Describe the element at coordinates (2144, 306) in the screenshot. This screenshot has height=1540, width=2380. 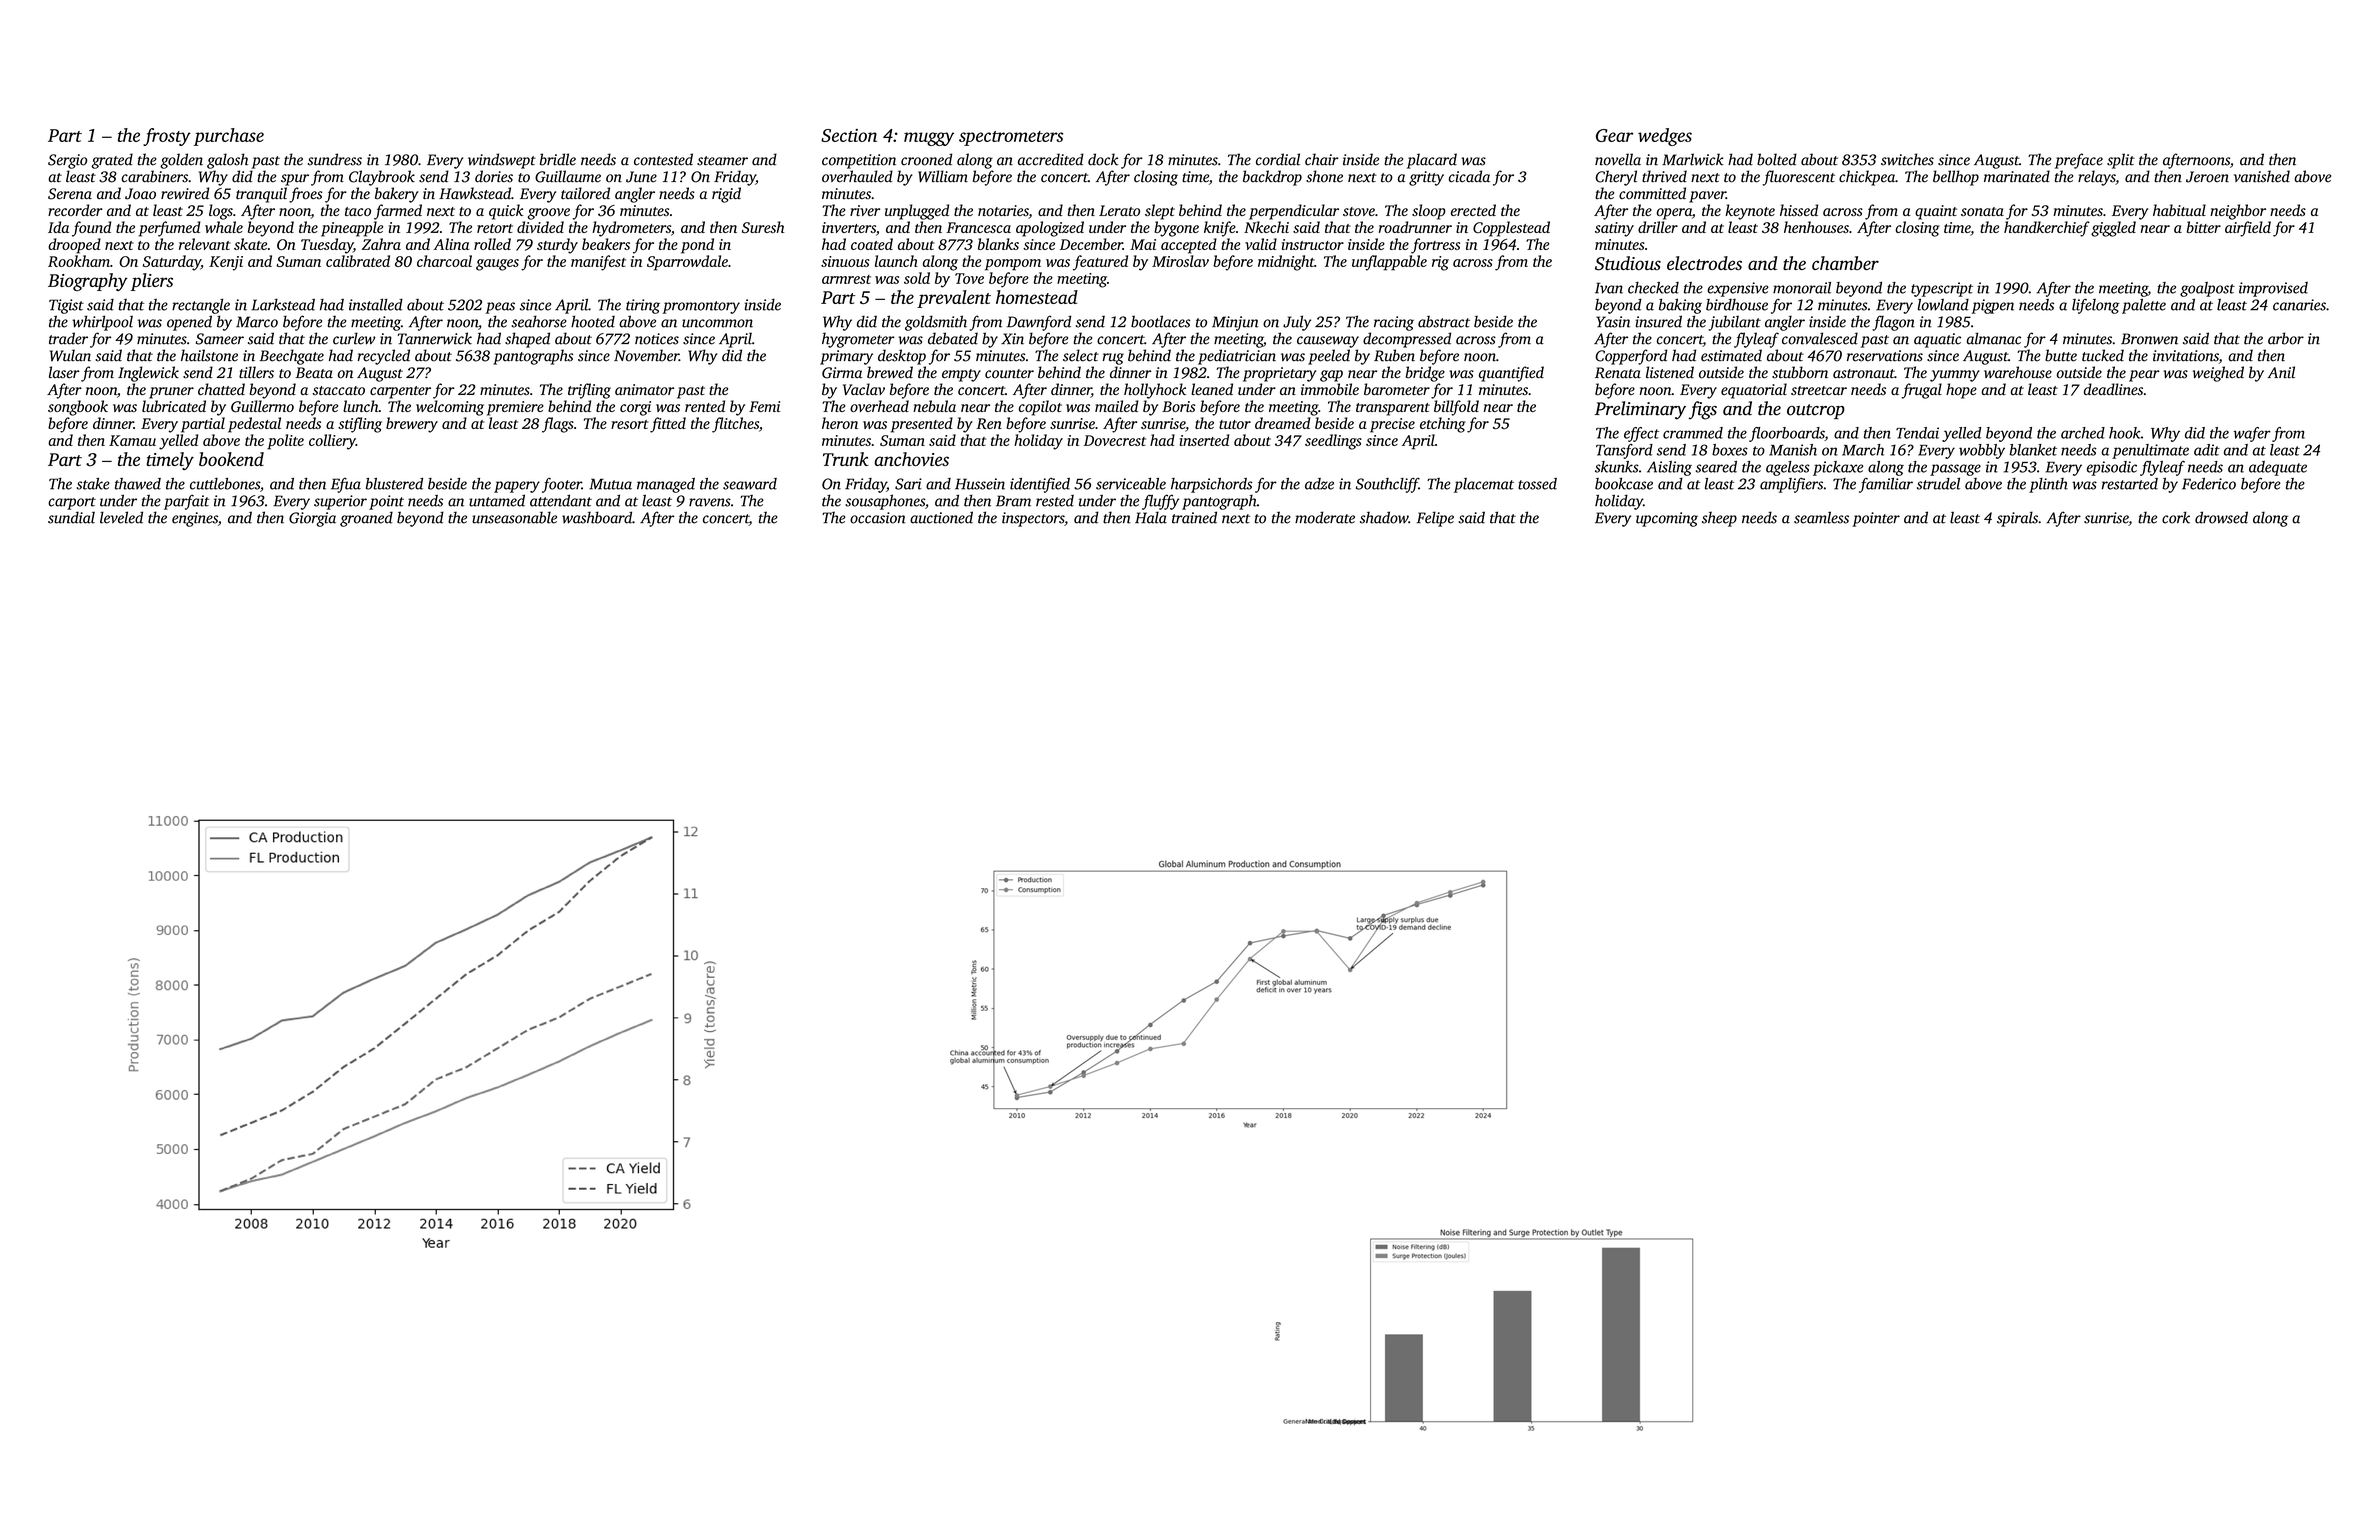
I see `palette` at that location.
